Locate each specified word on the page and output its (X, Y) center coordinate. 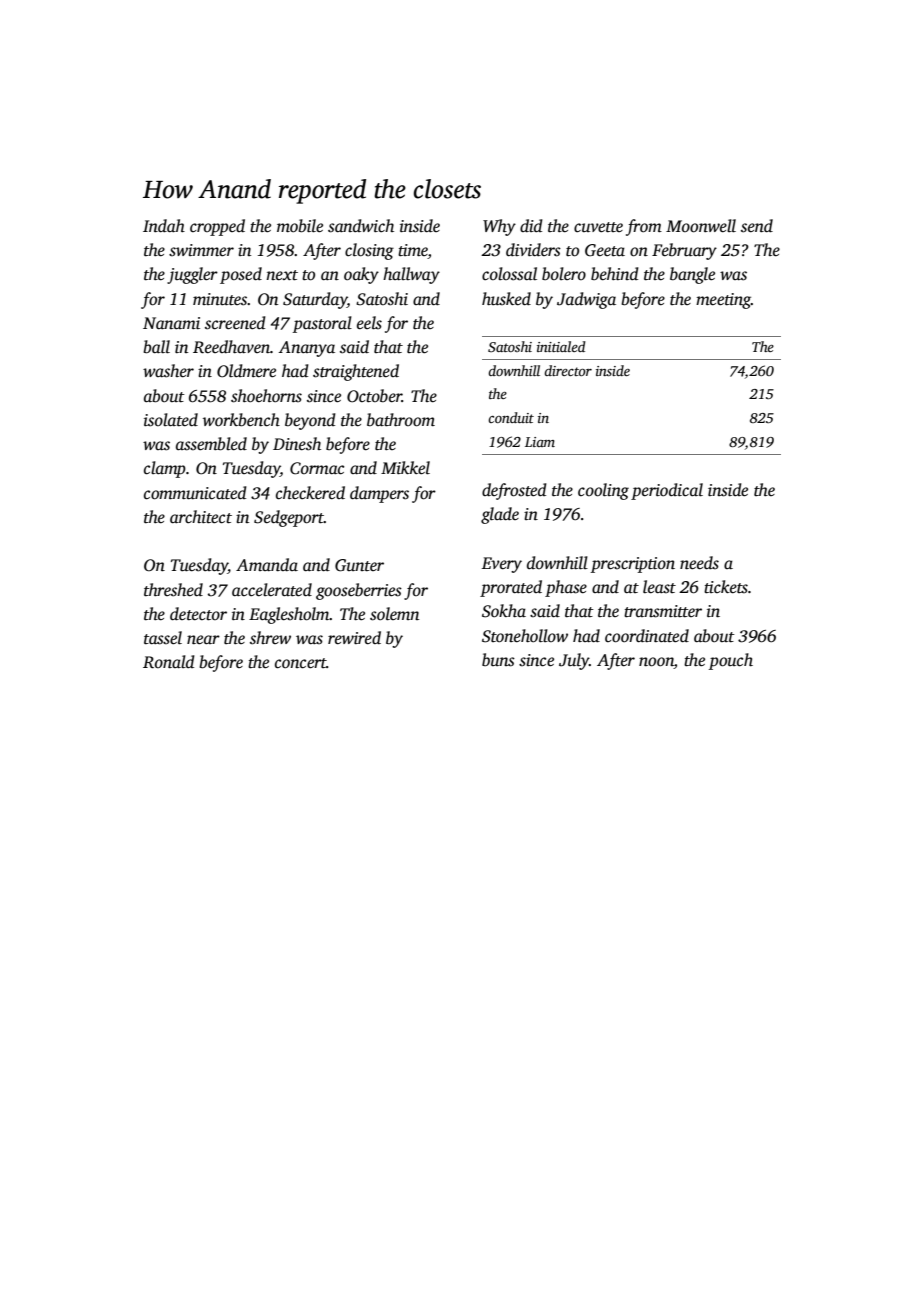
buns (498, 660)
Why (499, 227)
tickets (726, 587)
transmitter (663, 611)
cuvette (598, 227)
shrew (270, 638)
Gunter (359, 565)
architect (201, 517)
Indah (164, 226)
